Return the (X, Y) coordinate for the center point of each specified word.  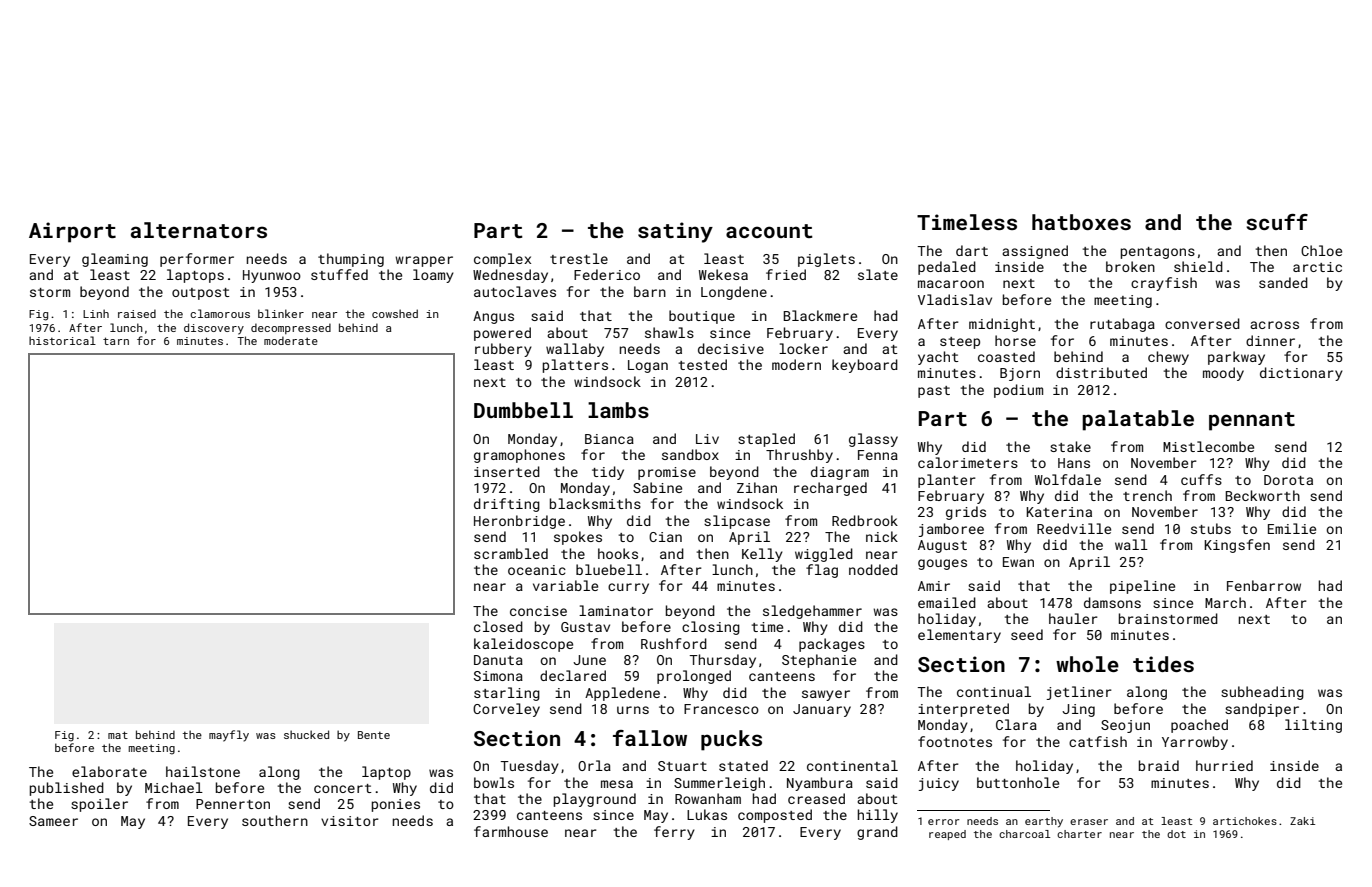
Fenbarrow (1264, 585)
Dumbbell (523, 410)
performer (197, 260)
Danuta (498, 660)
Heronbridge (519, 522)
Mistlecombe (1208, 446)
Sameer (53, 821)
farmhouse (511, 831)
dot (1176, 834)
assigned (1035, 252)
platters (575, 366)
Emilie (1292, 528)
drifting (507, 505)
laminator (616, 610)
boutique (702, 317)
